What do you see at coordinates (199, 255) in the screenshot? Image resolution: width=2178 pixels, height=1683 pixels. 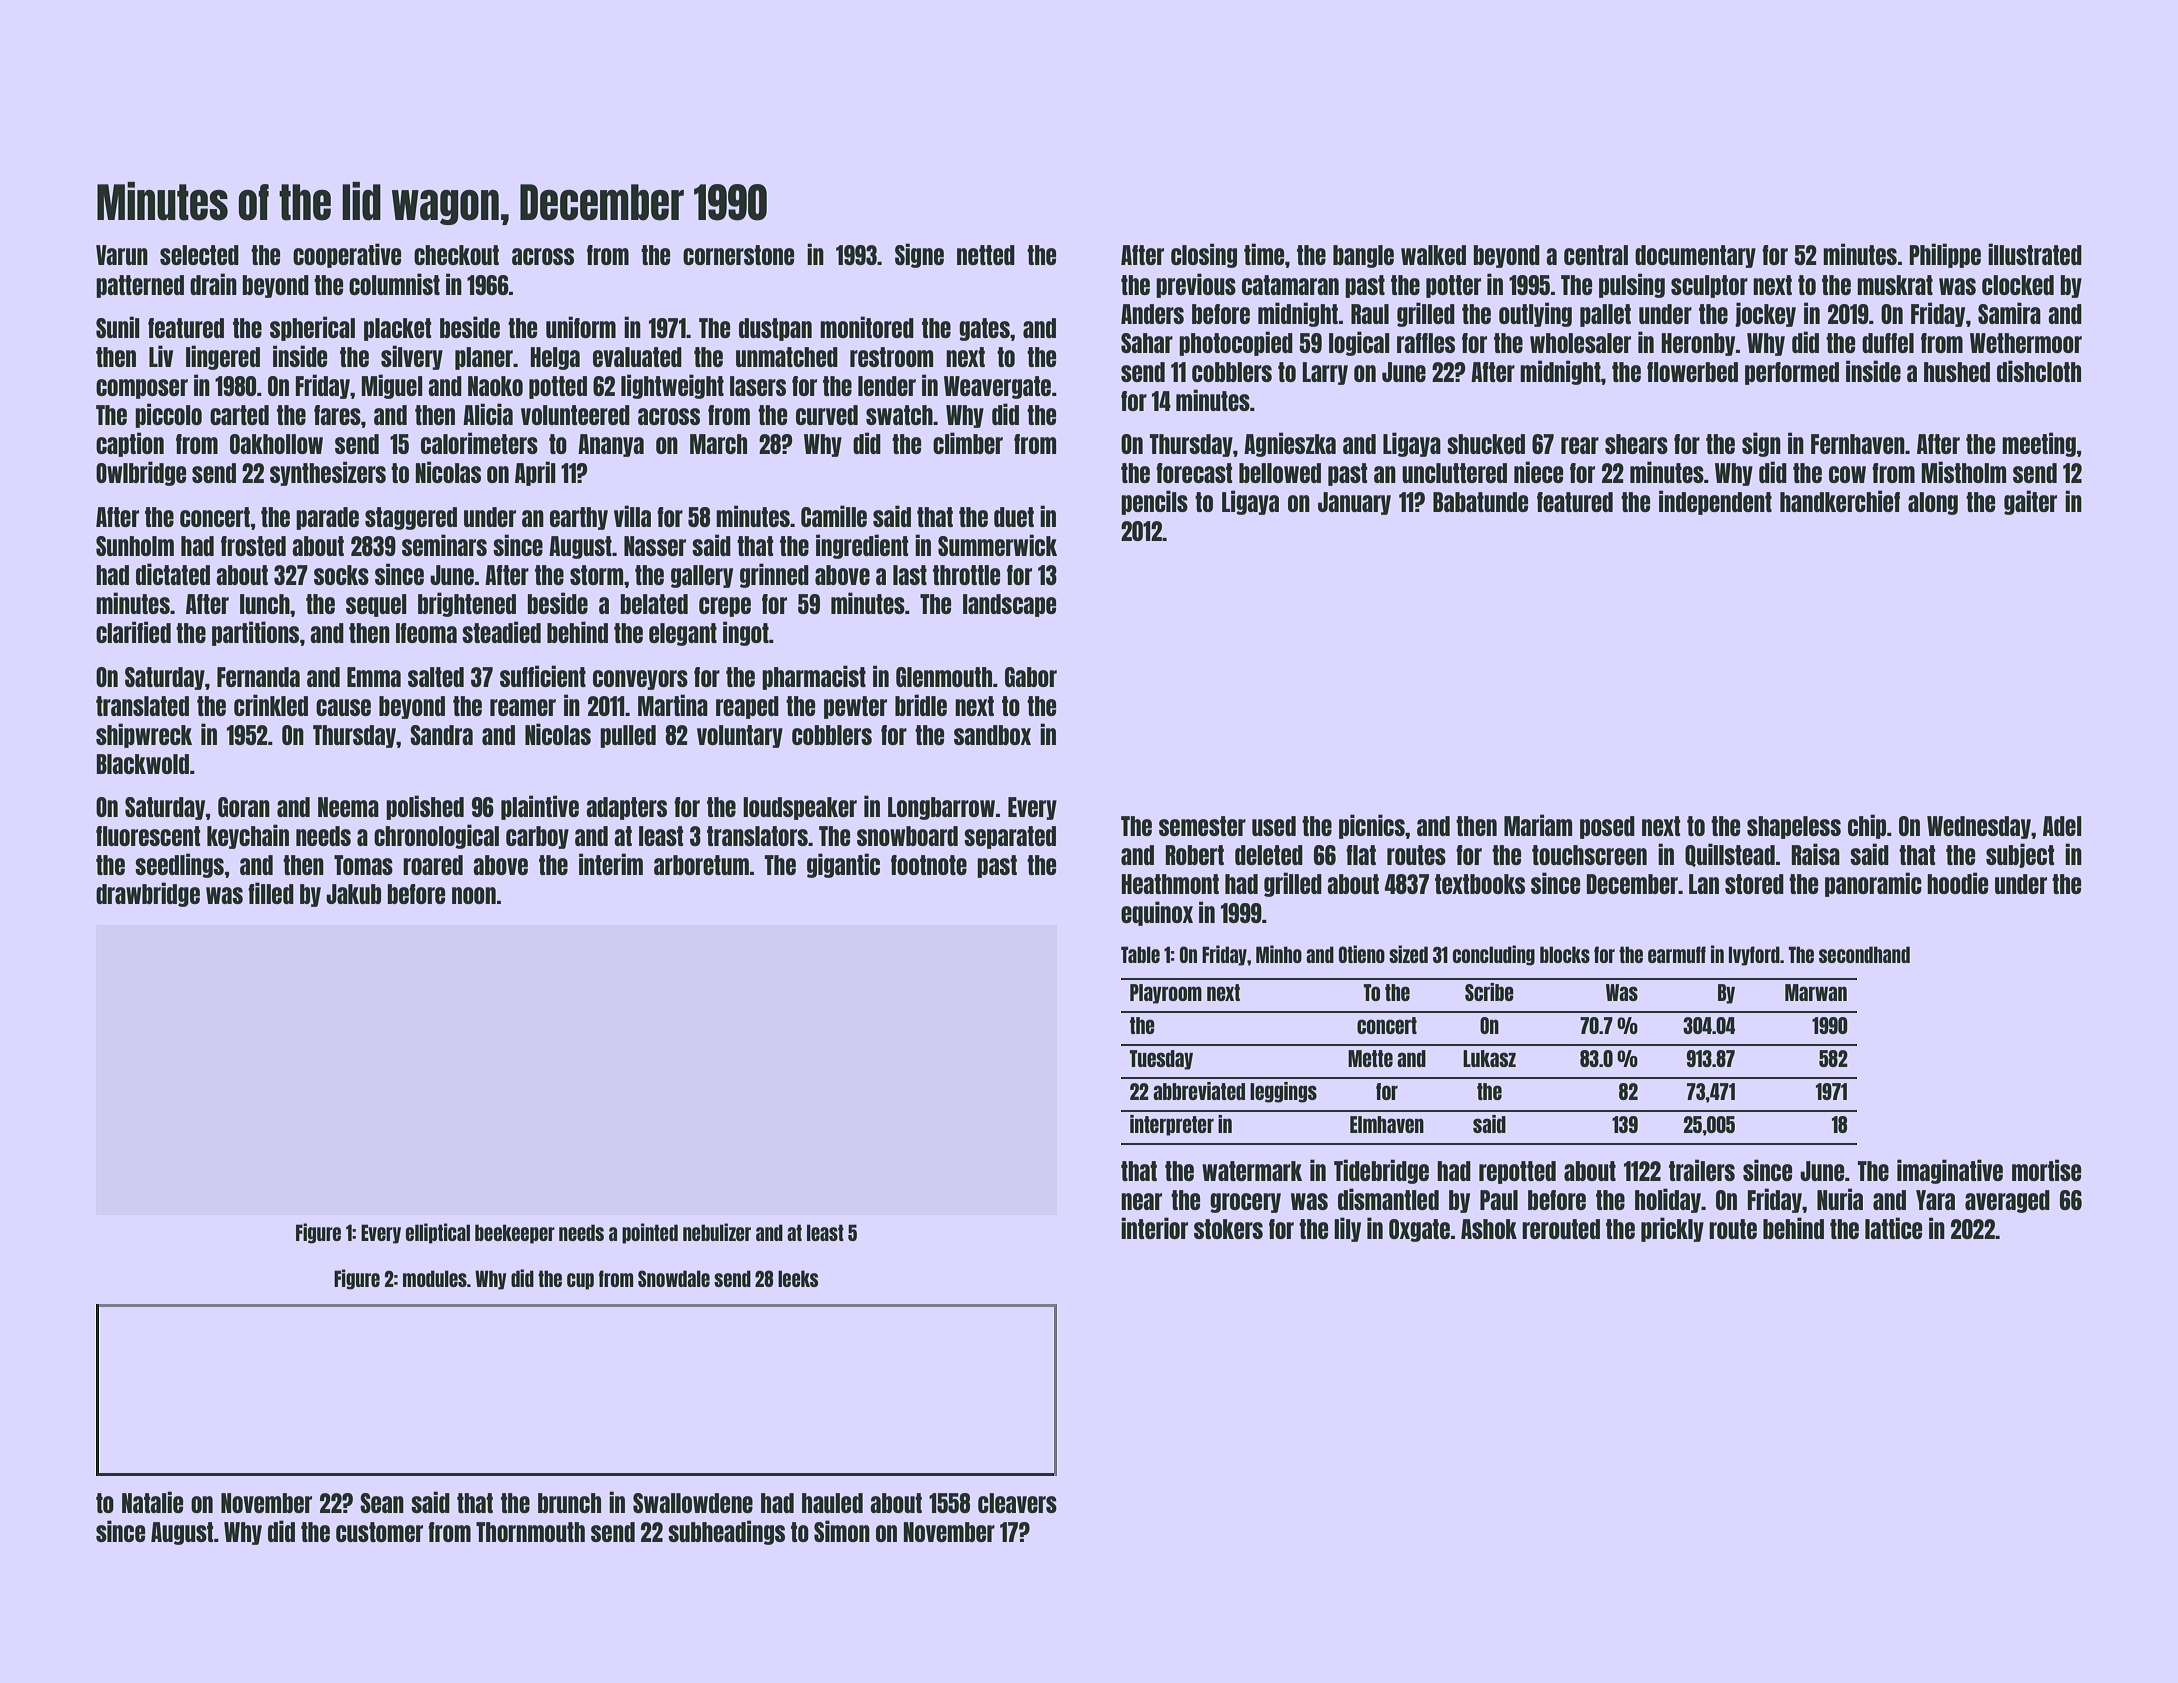 I see `selected` at bounding box center [199, 255].
